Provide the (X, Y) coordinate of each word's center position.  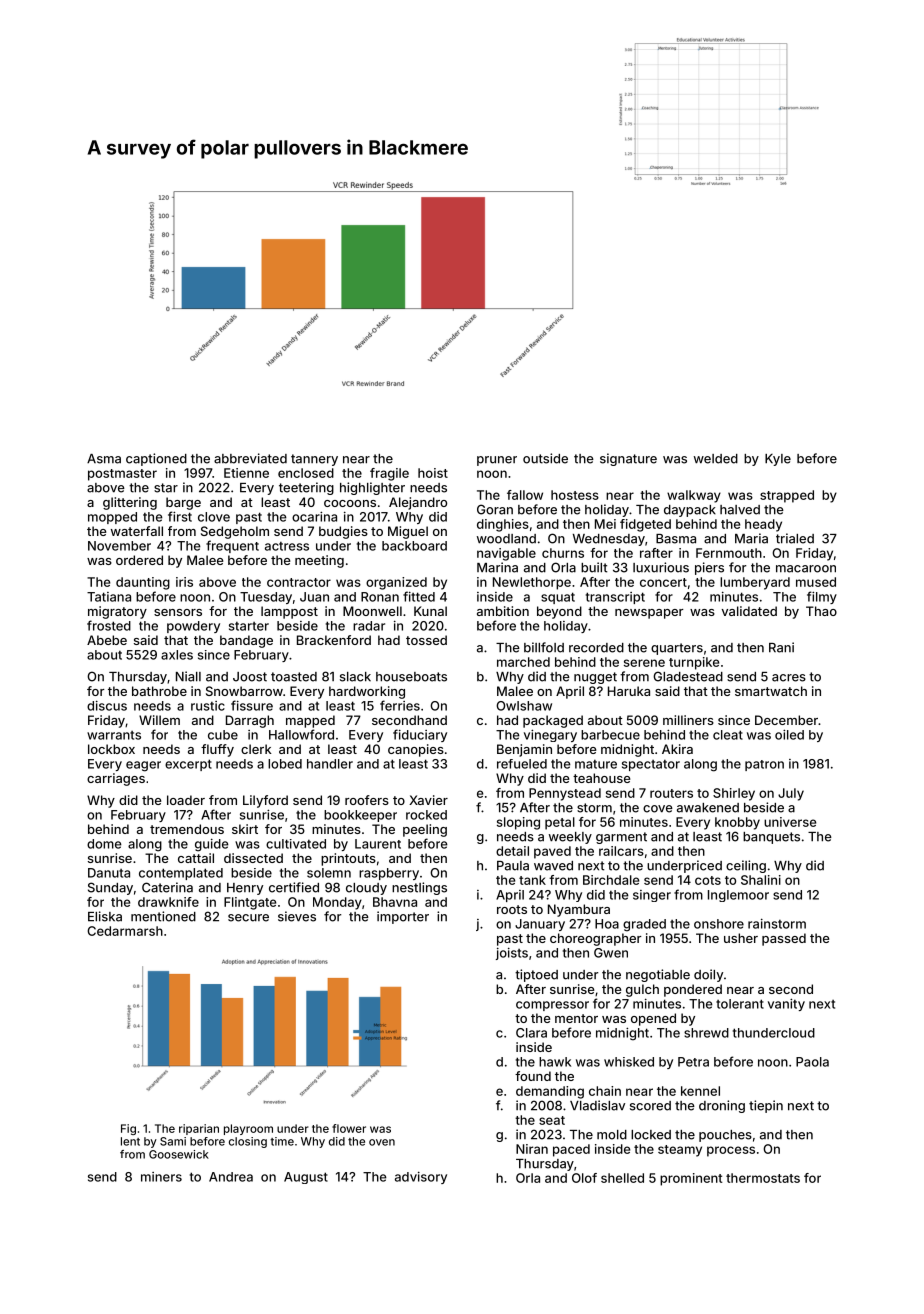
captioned (156, 459)
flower (349, 1128)
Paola (812, 1062)
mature (596, 764)
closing (248, 1142)
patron (764, 765)
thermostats (763, 1178)
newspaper (649, 614)
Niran (532, 1149)
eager (143, 766)
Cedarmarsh (125, 931)
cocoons (350, 503)
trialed (795, 538)
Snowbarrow (244, 691)
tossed (426, 640)
